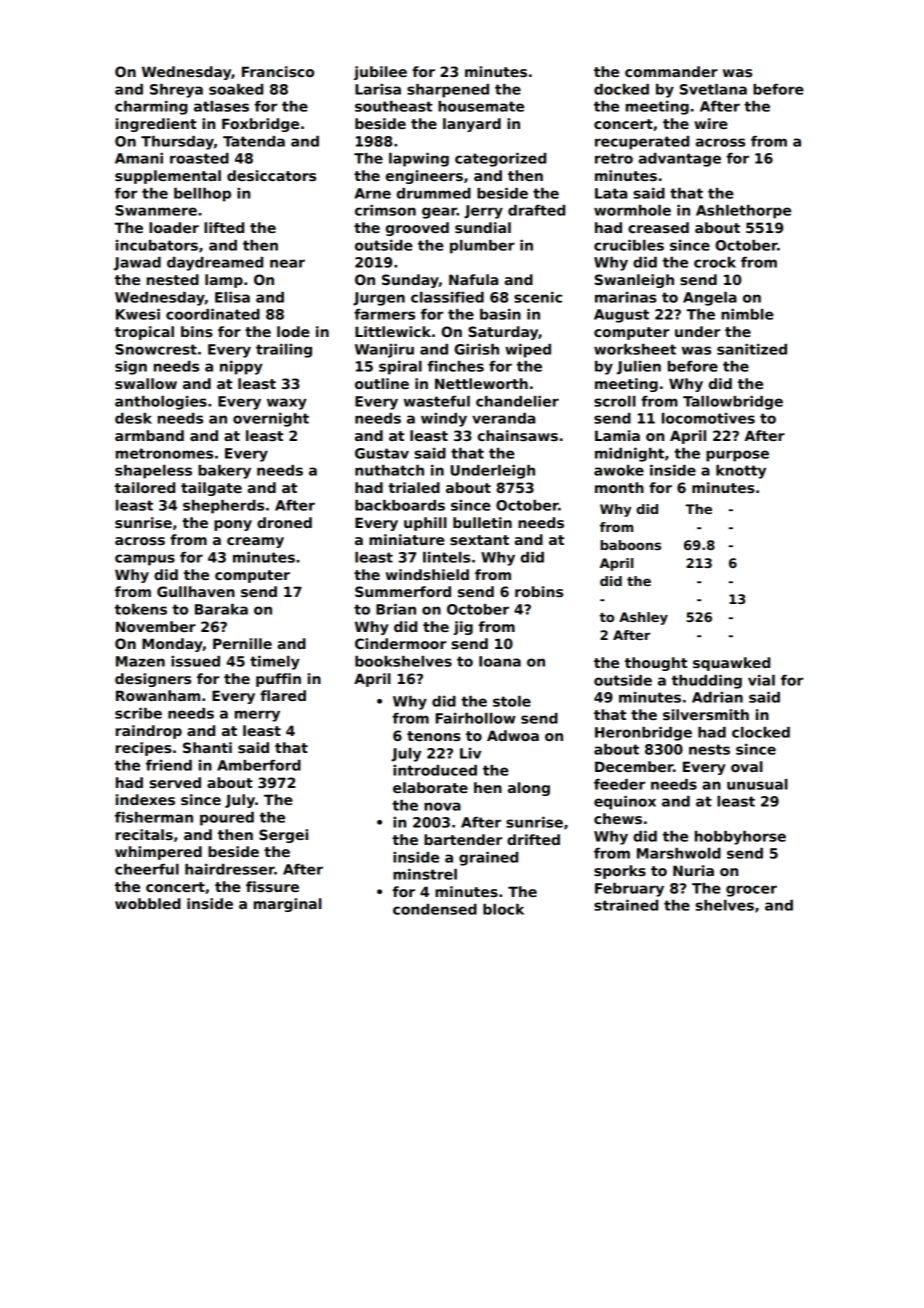 The height and width of the screenshot is (1308, 924). Describe the element at coordinates (133, 418) in the screenshot. I see `desk` at that location.
